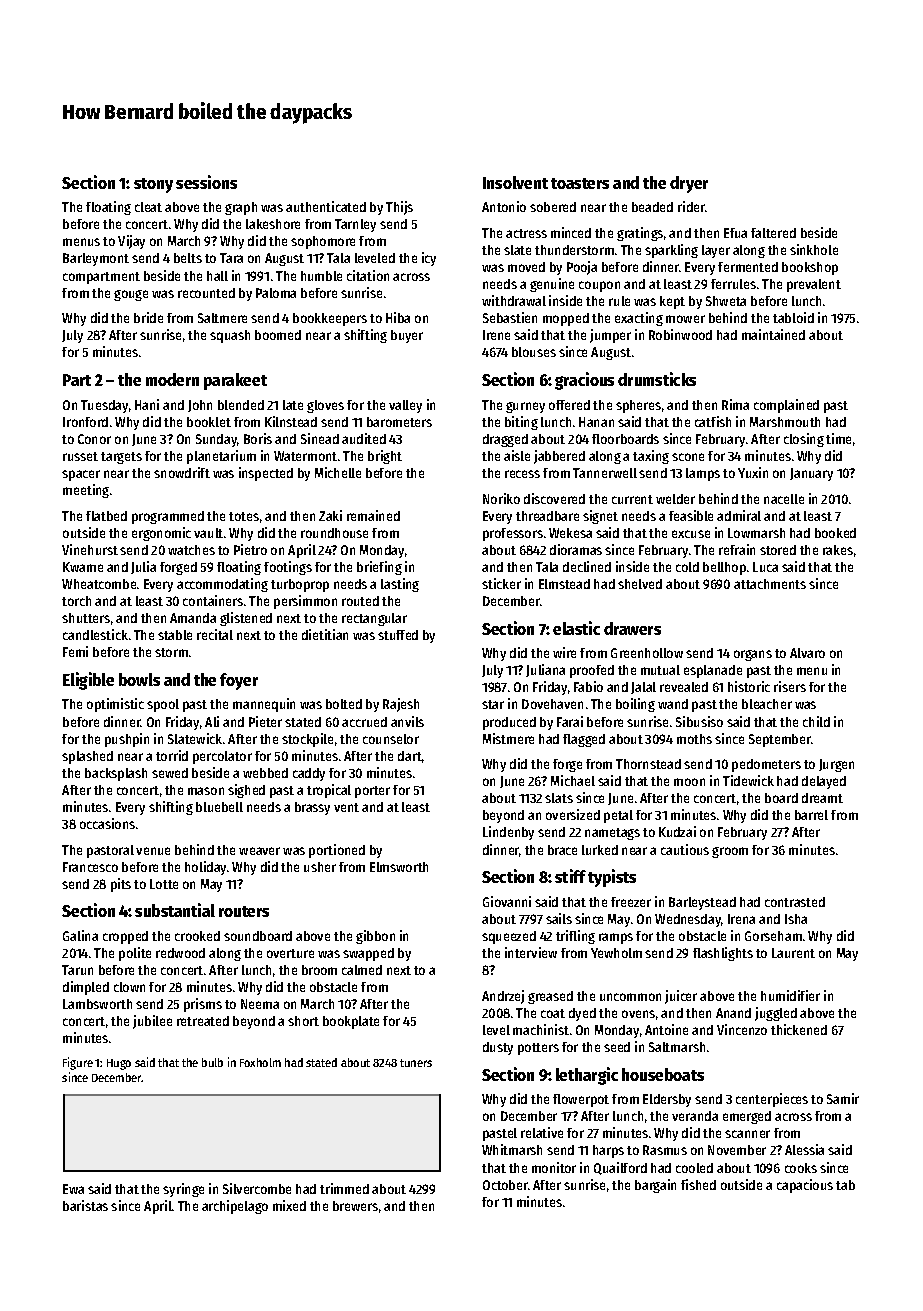 Image resolution: width=923 pixels, height=1311 pixels. Describe the element at coordinates (680, 334) in the page. I see `Robinwood` at that location.
